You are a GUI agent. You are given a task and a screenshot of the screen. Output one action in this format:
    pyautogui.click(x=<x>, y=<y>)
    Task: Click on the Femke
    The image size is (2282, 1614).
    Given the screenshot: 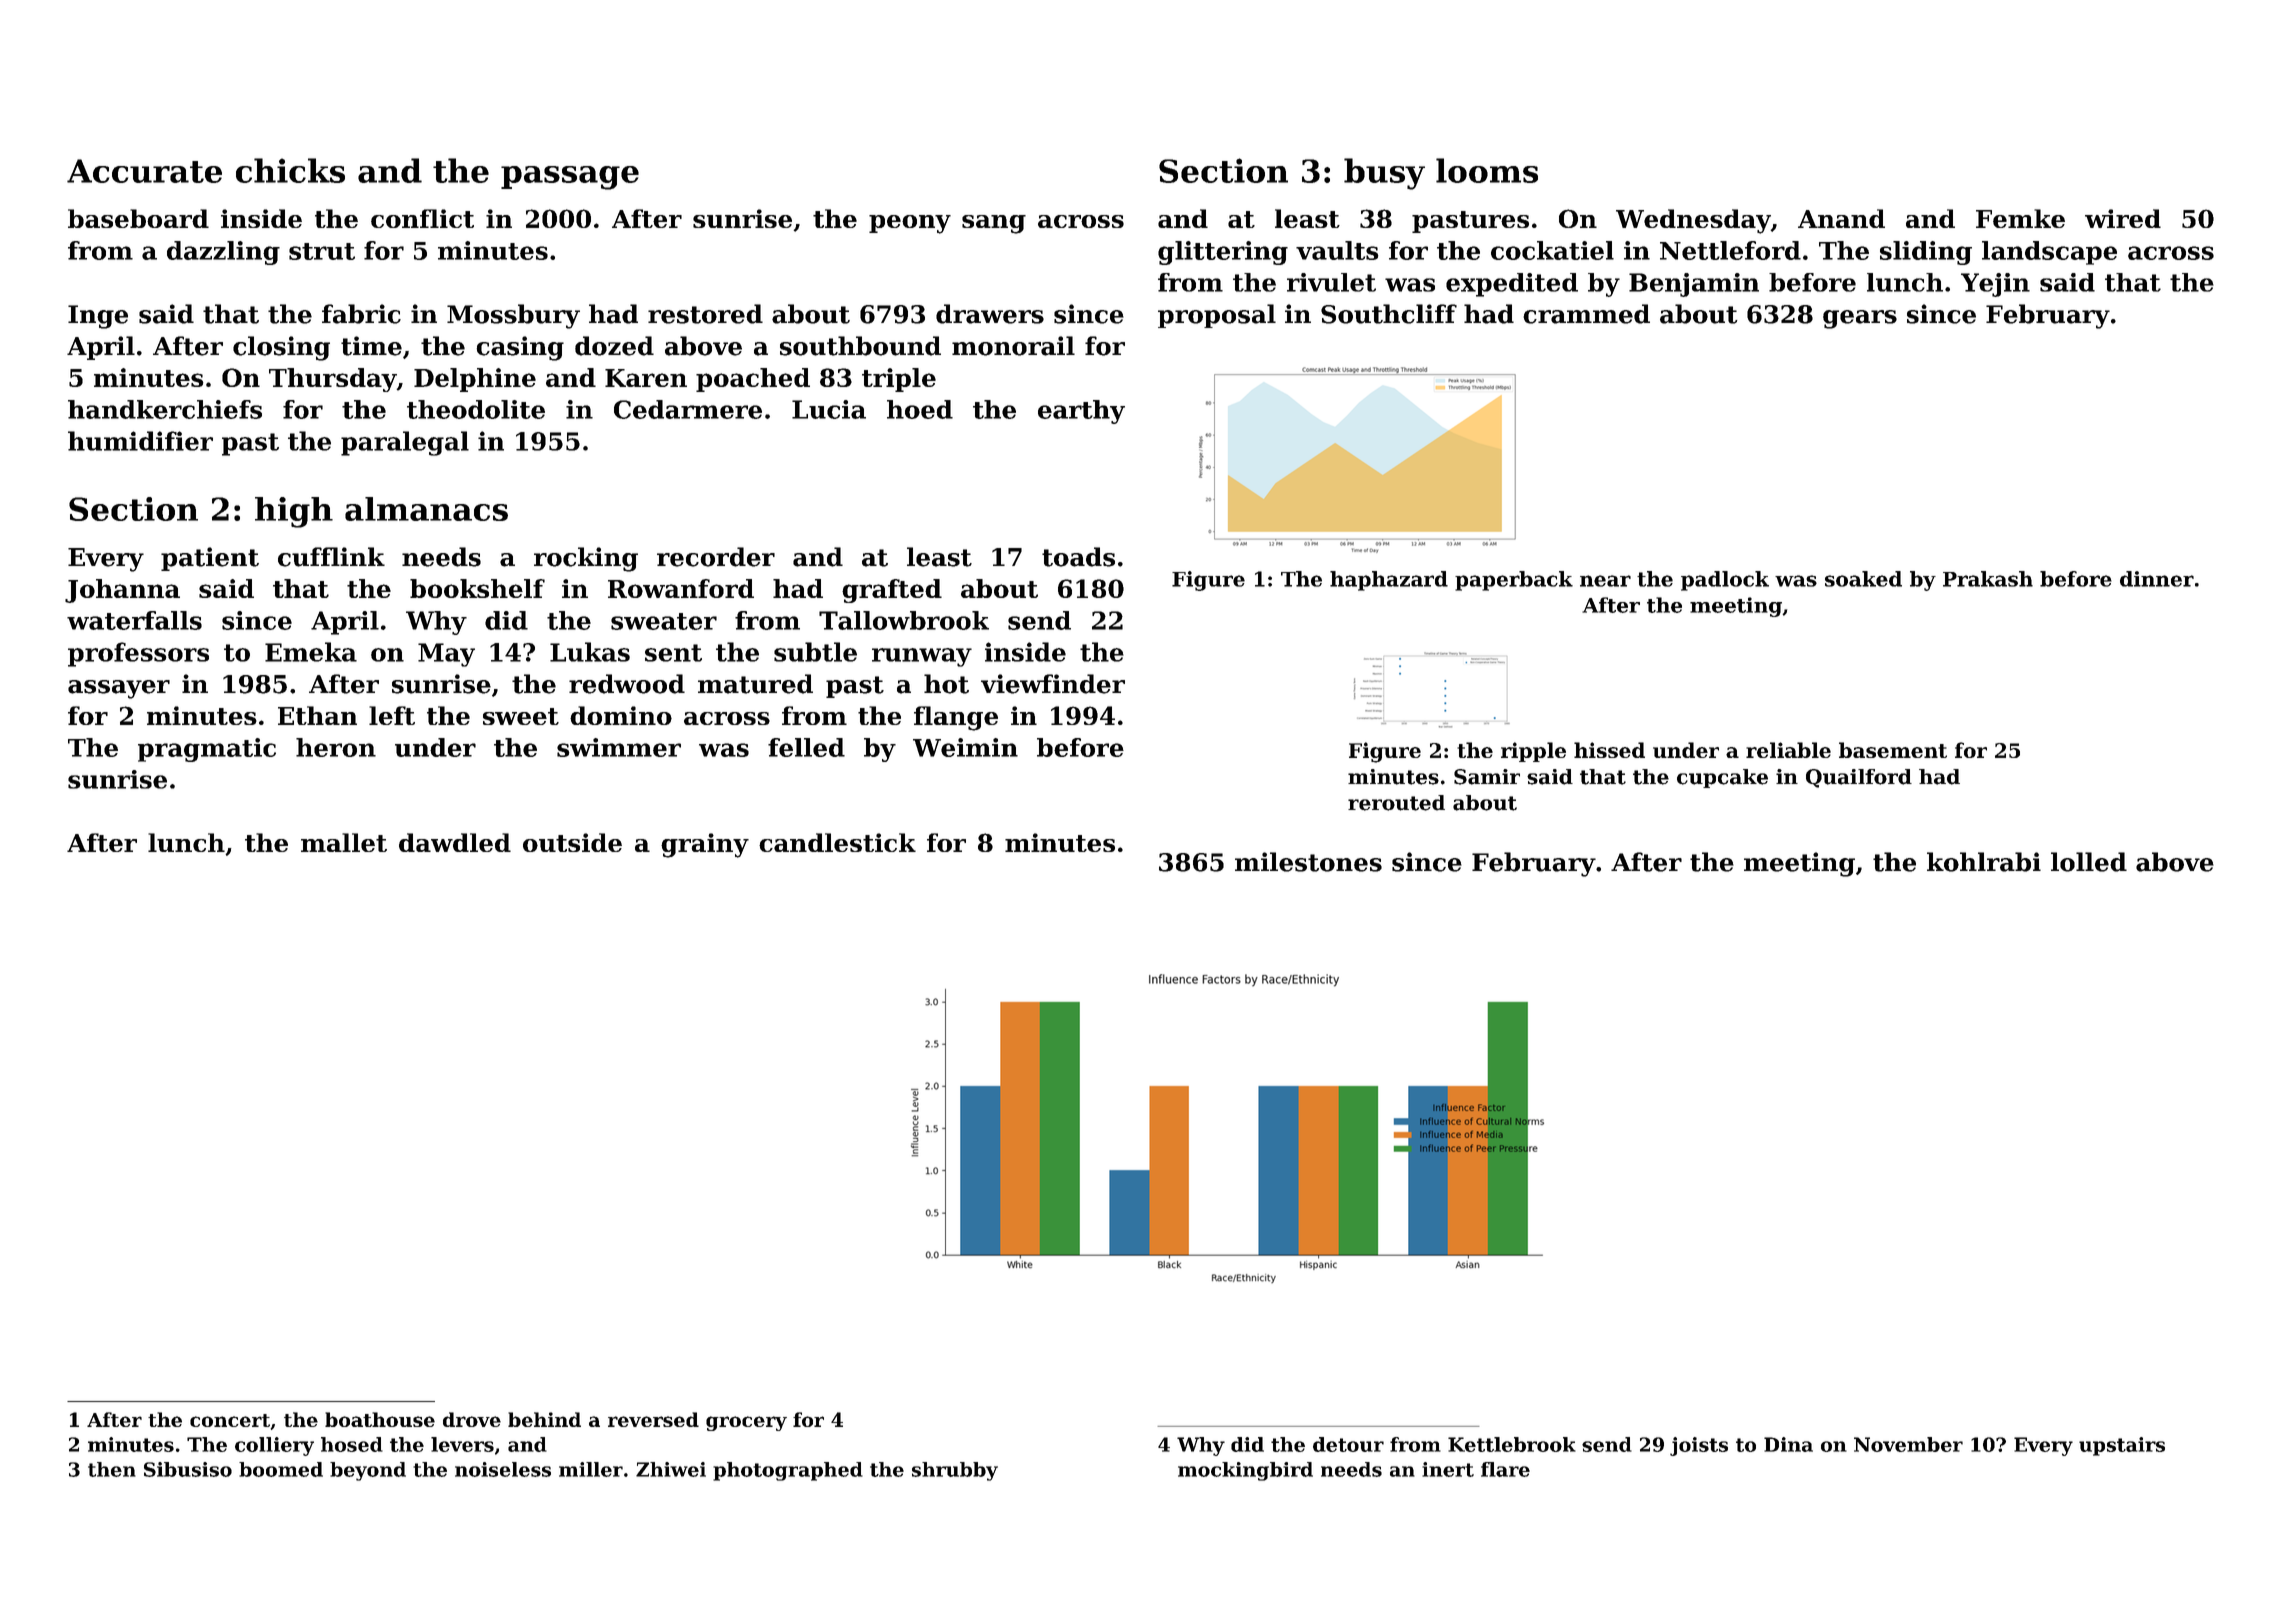 What is the action you would take?
    pyautogui.click(x=2020, y=218)
